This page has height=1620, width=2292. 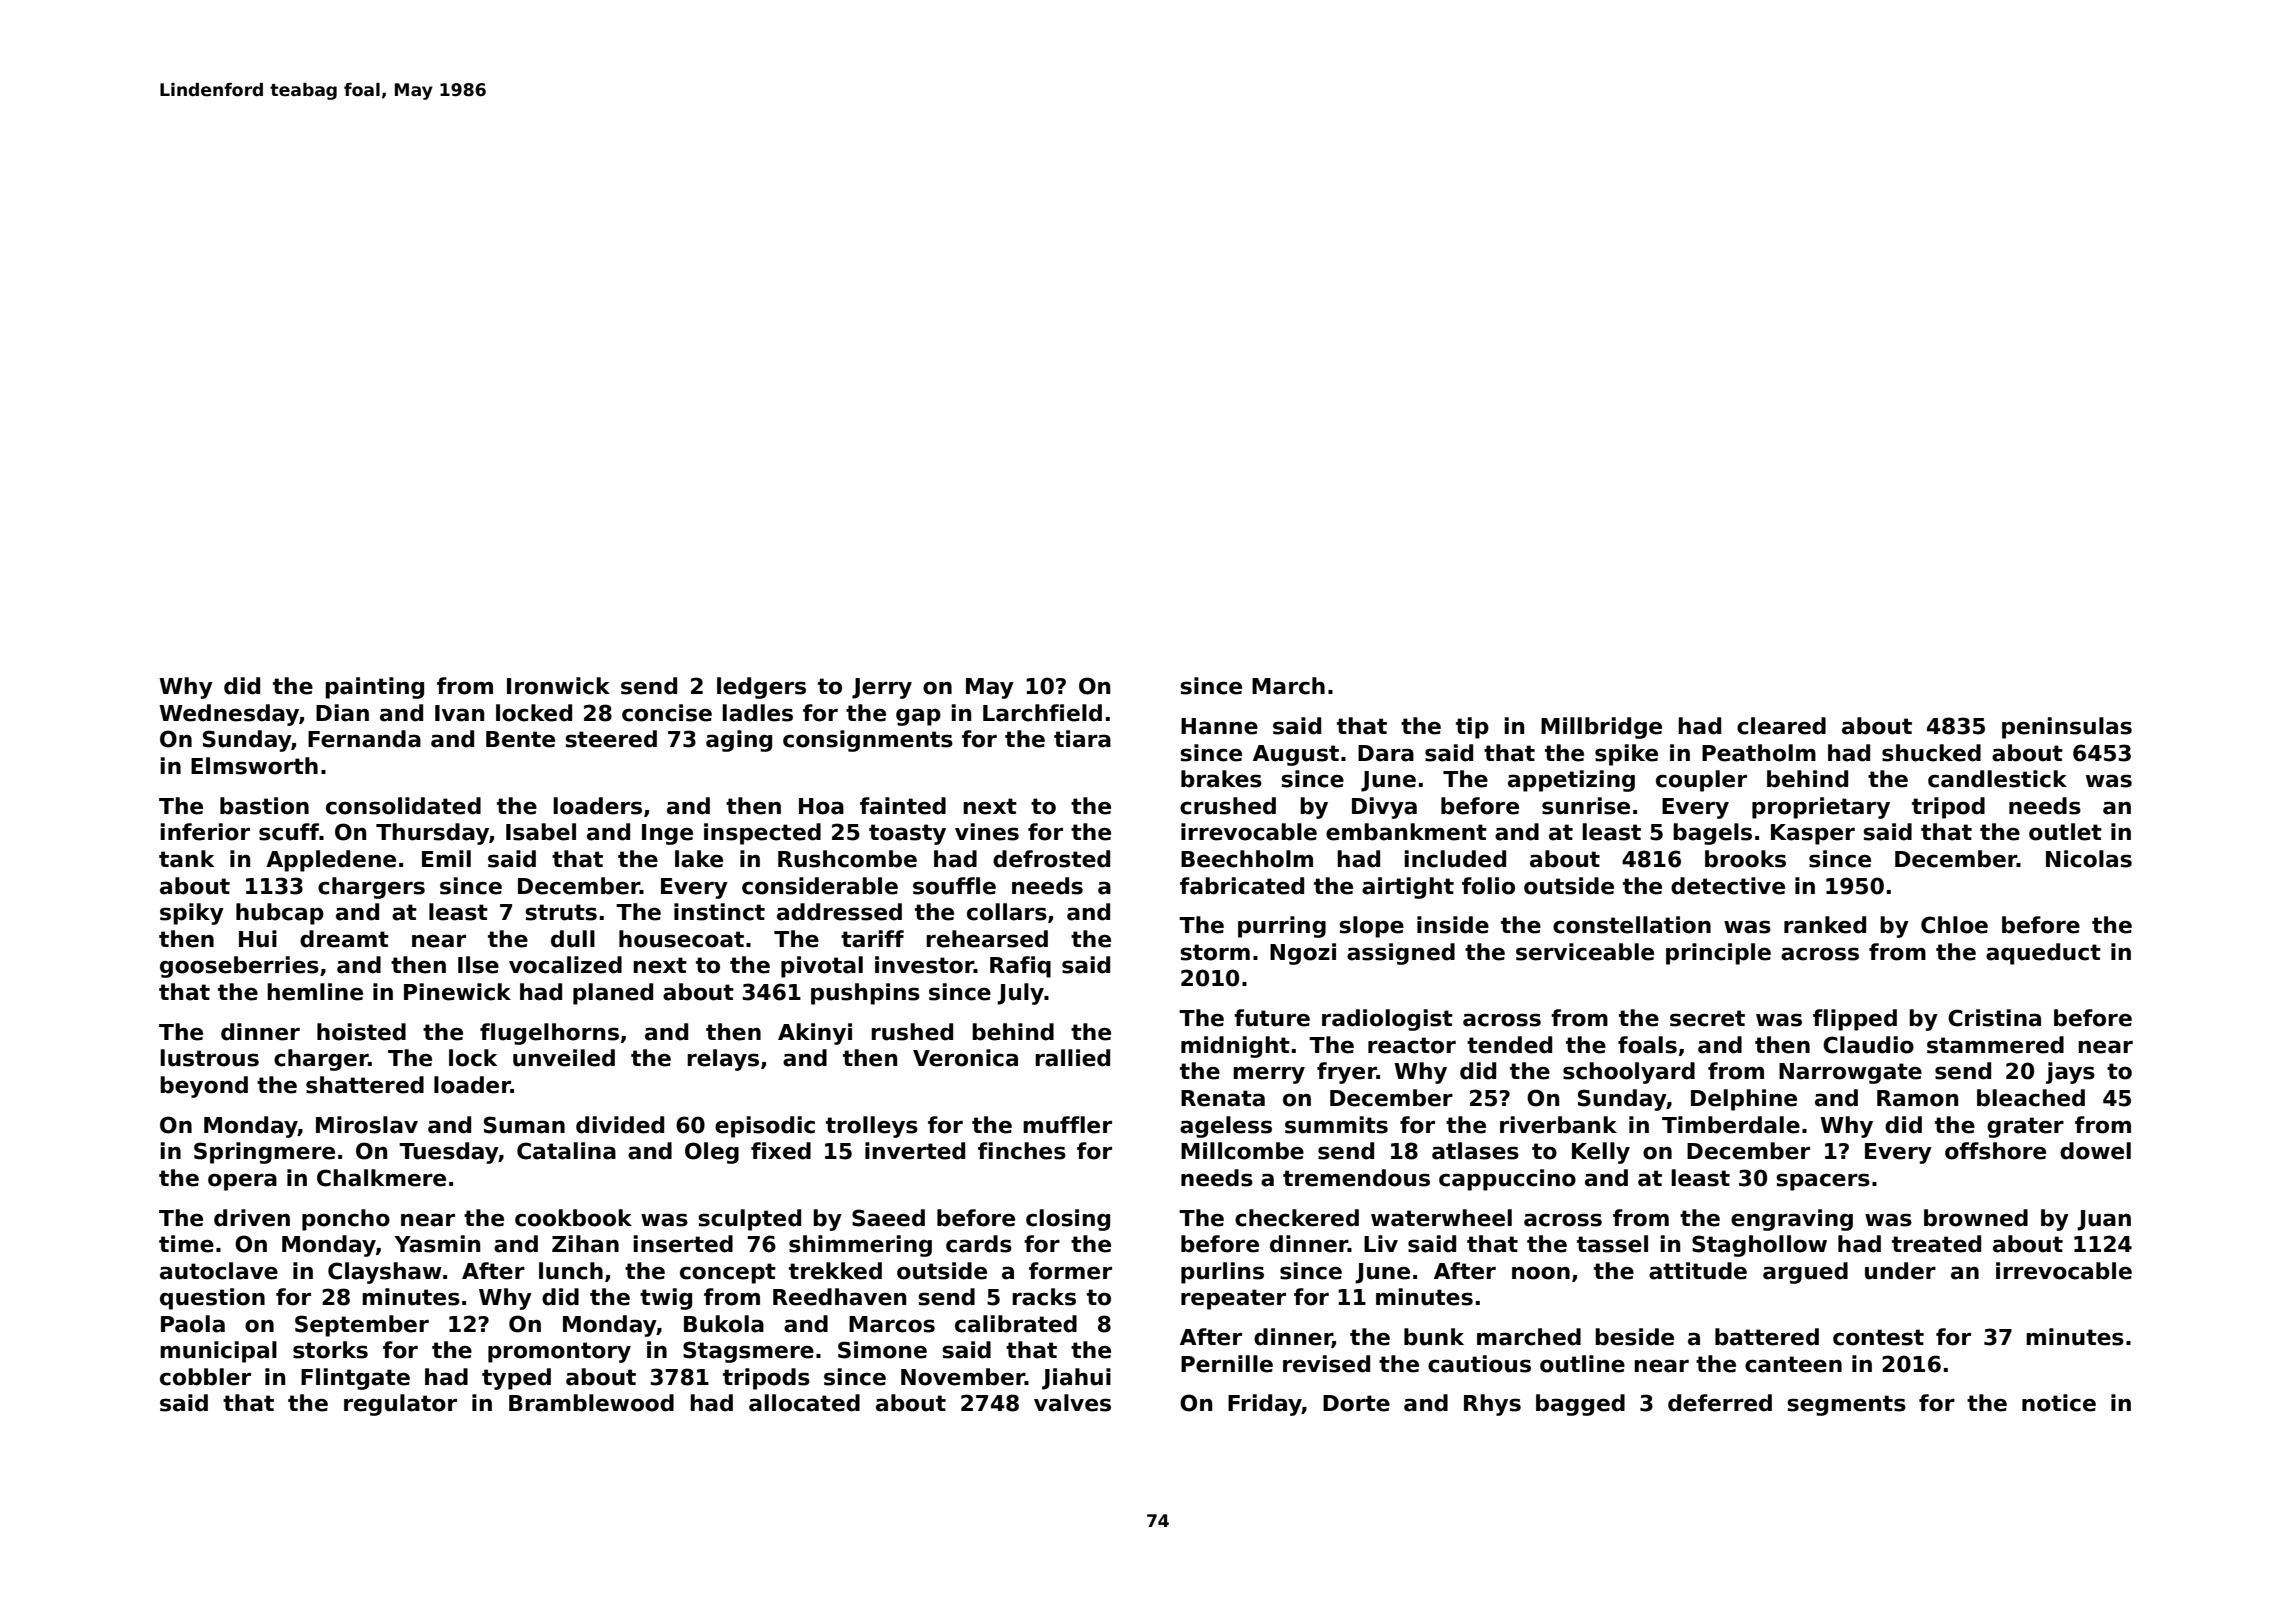 What do you see at coordinates (1082, 739) in the page?
I see `tiara` at bounding box center [1082, 739].
